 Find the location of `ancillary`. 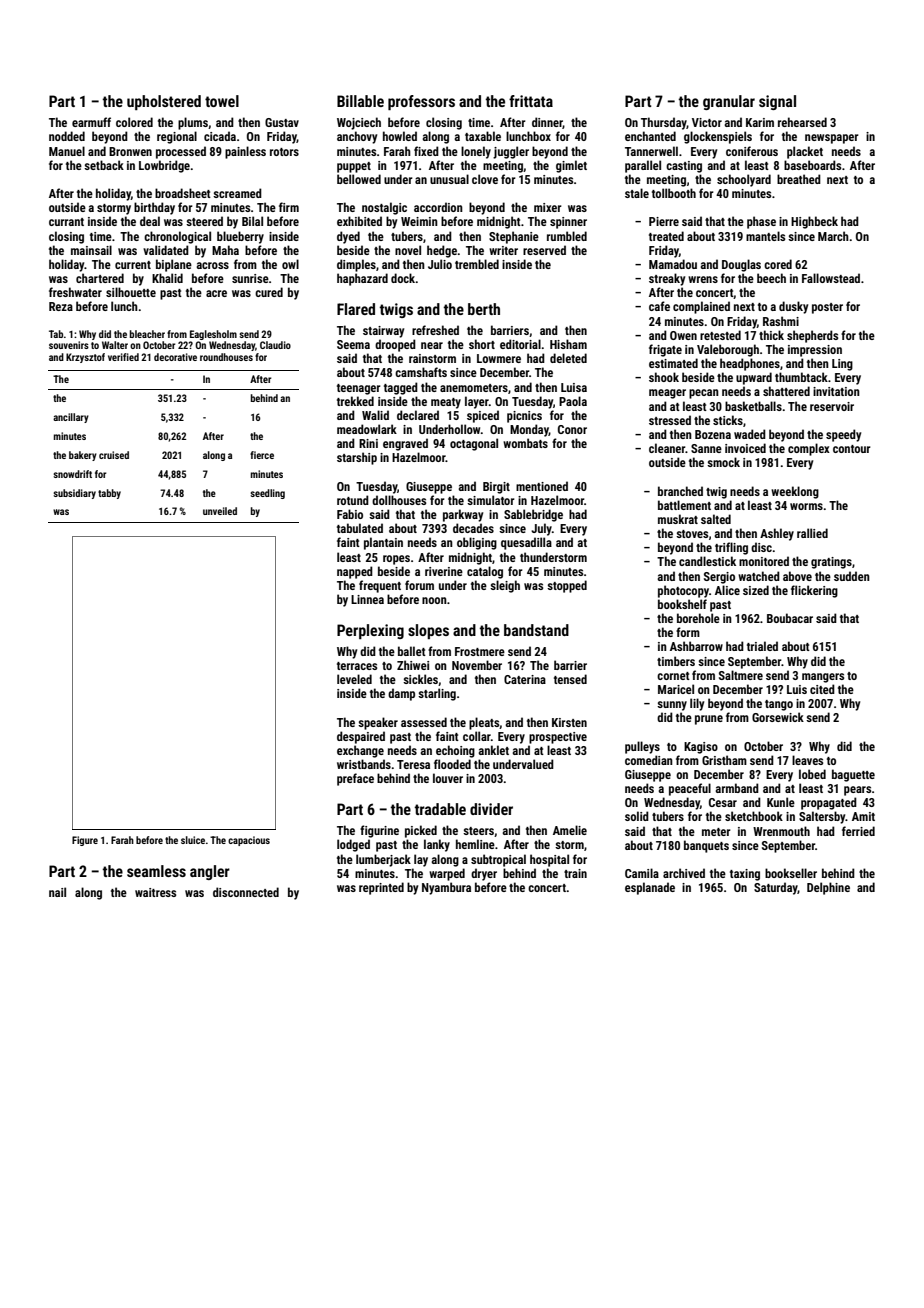

ancillary is located at coordinates (71, 418).
